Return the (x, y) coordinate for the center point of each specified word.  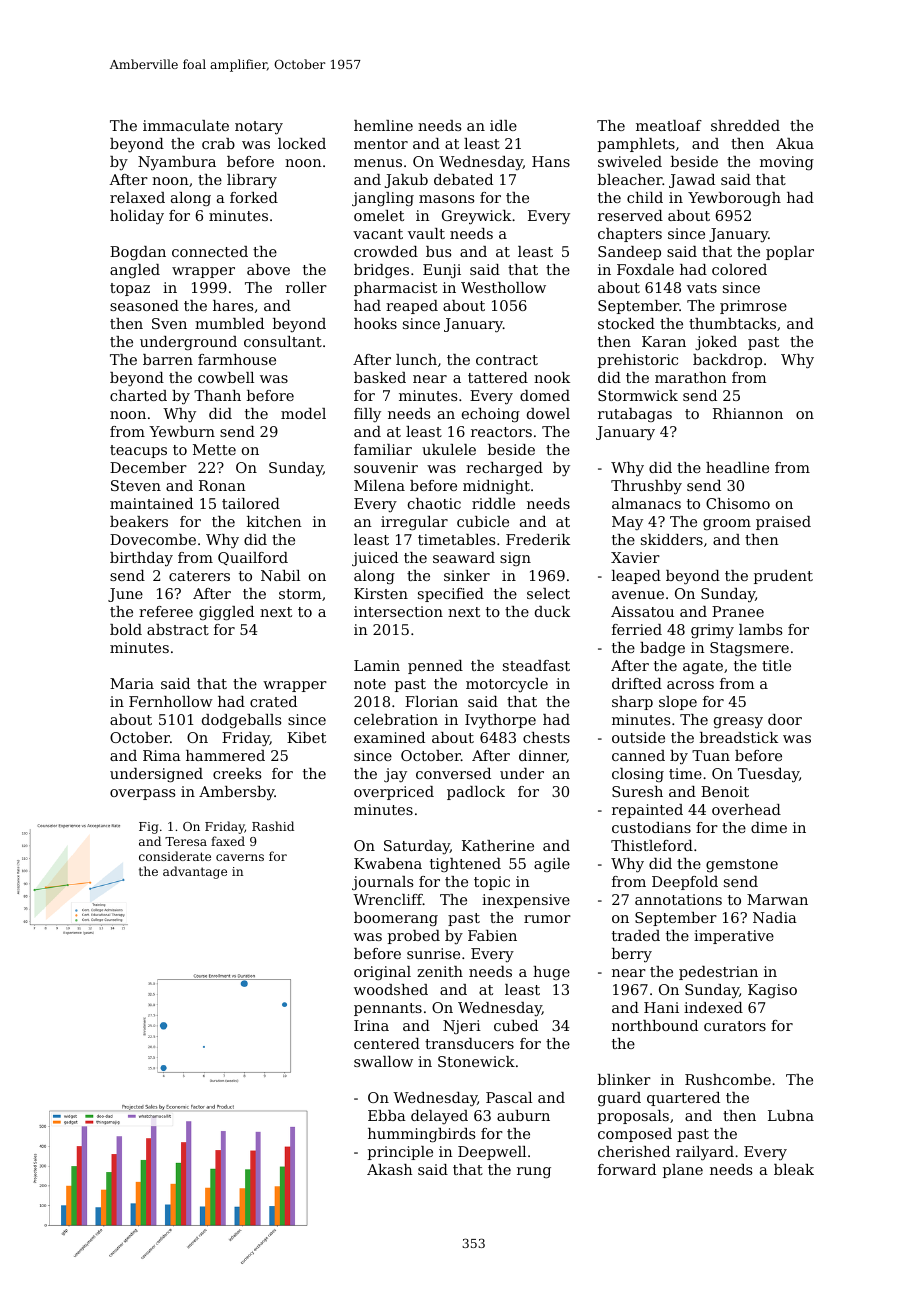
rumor (547, 919)
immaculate (186, 125)
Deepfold (685, 883)
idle (503, 125)
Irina (371, 1025)
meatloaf (669, 125)
